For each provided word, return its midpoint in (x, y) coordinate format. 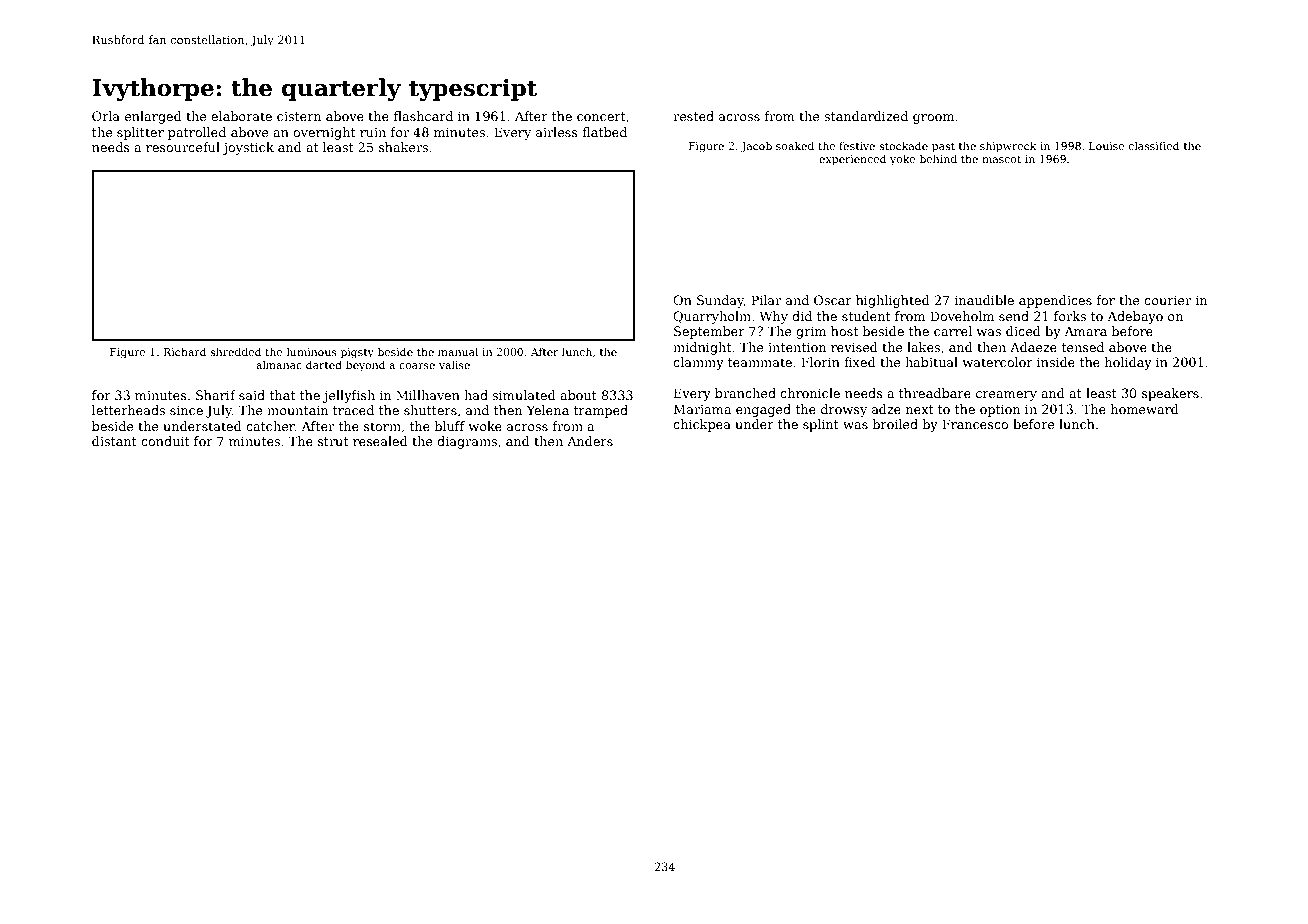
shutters (430, 410)
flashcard (423, 116)
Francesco (975, 424)
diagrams (467, 442)
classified (1154, 145)
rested (693, 116)
